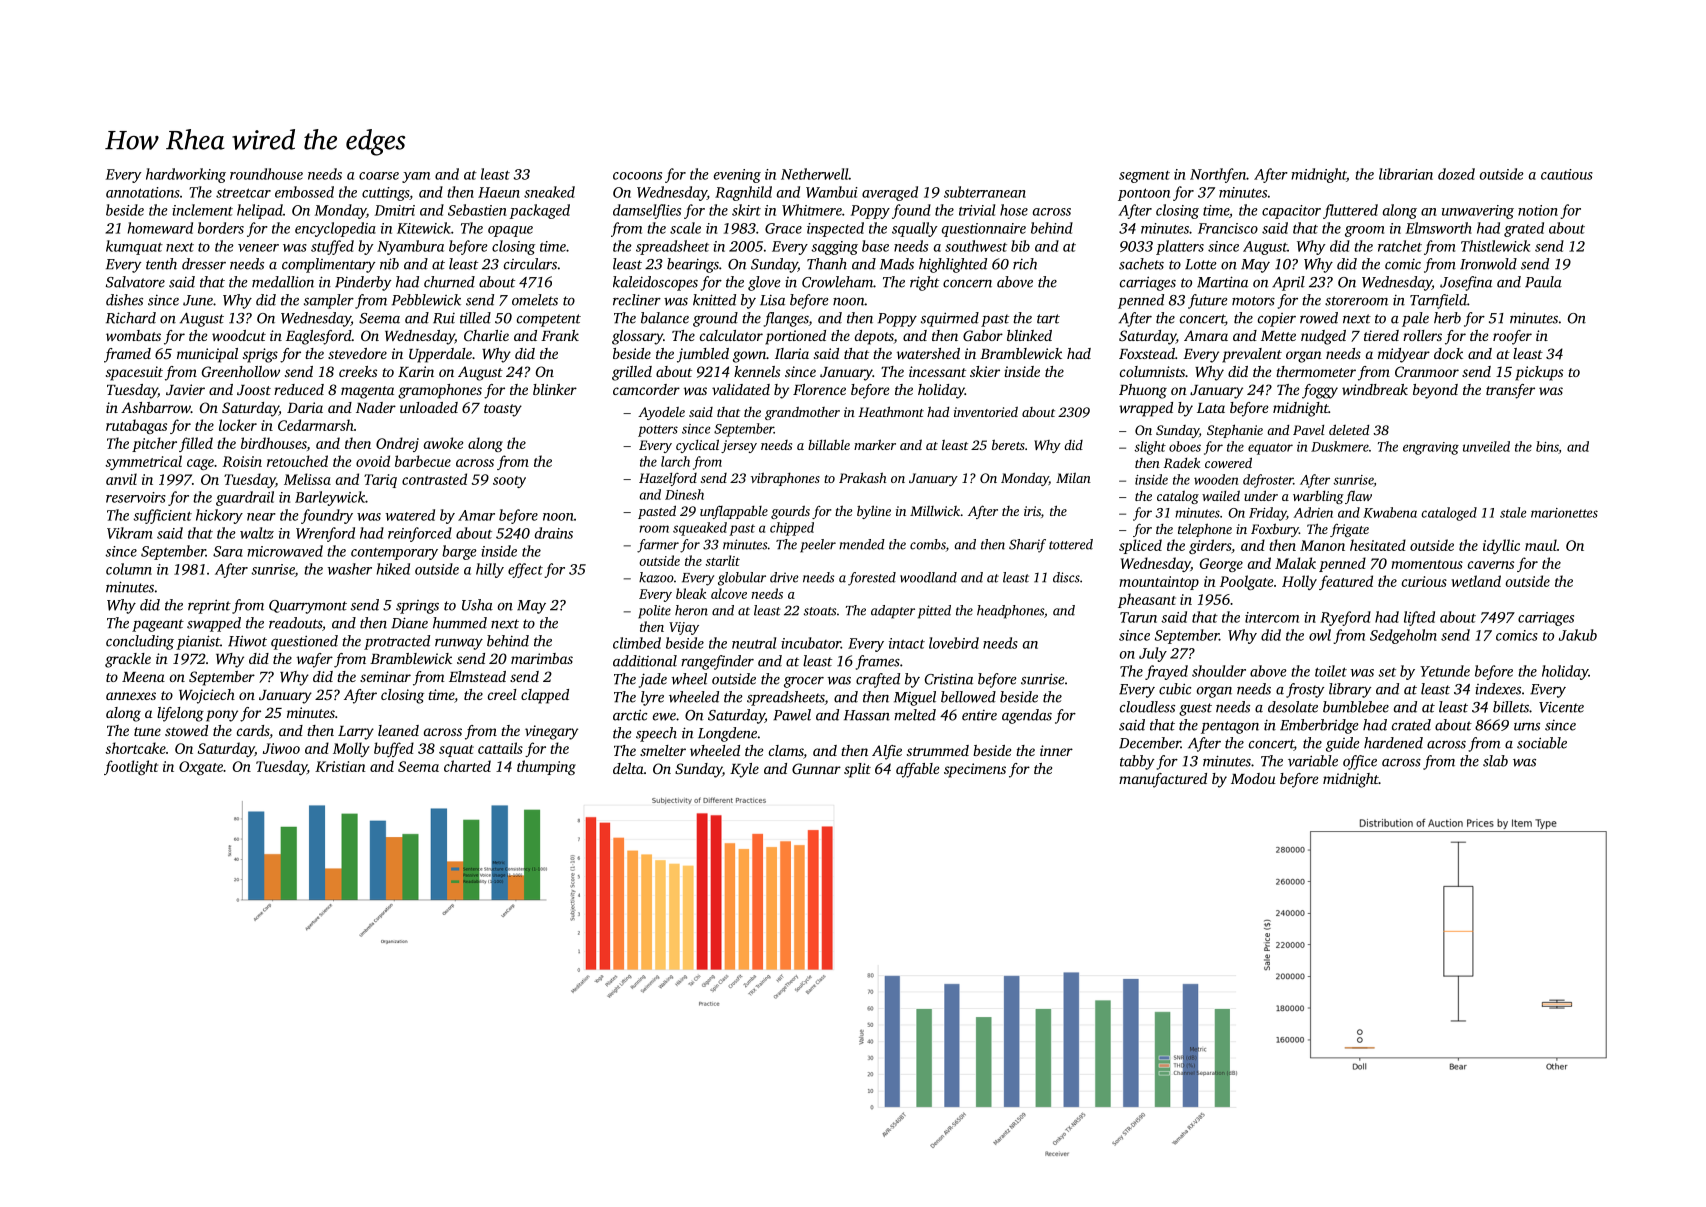 This image has width=1706, height=1207. What do you see at coordinates (389, 264) in the image?
I see `nib` at bounding box center [389, 264].
